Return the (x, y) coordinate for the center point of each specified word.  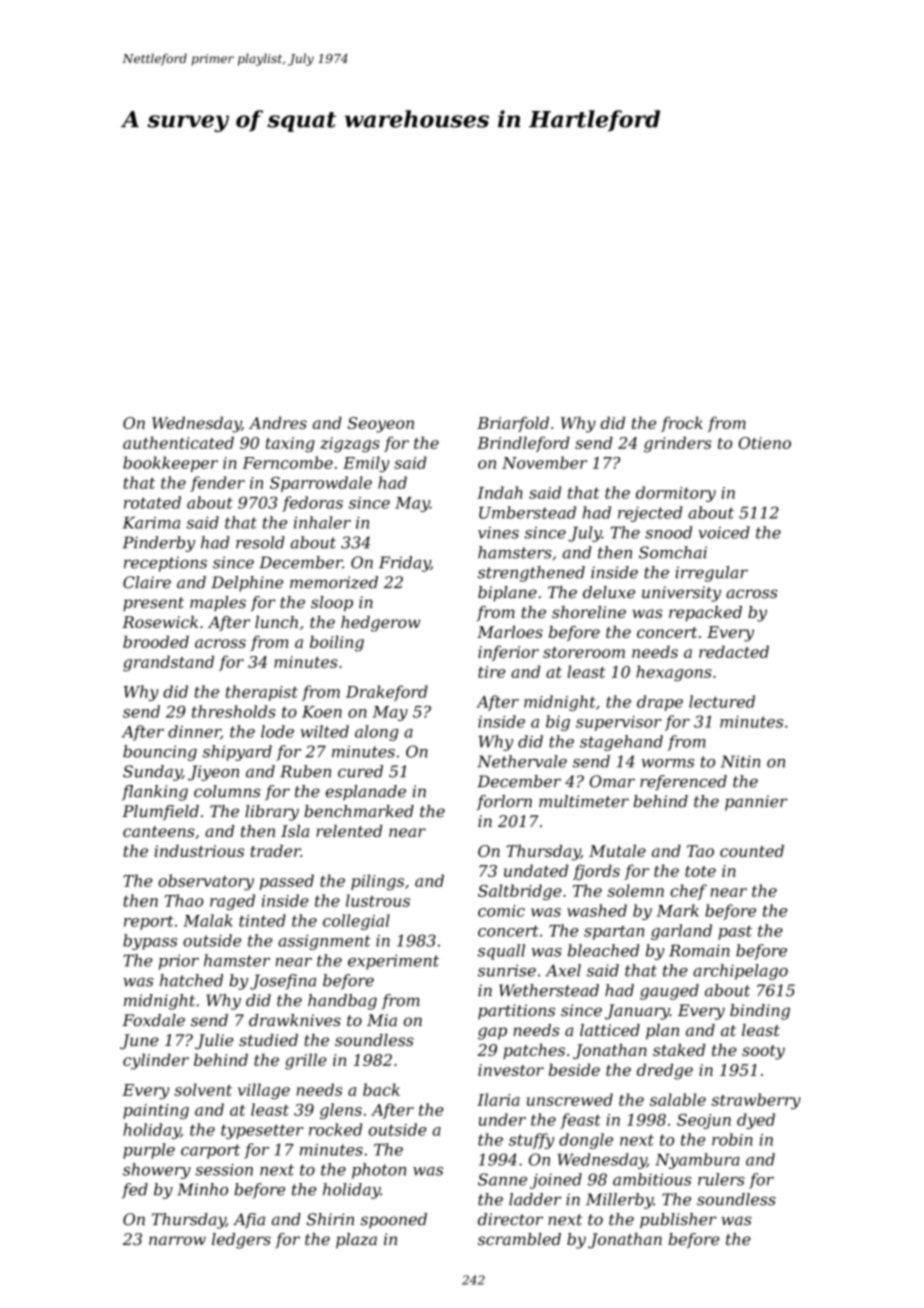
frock (682, 424)
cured (360, 771)
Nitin (740, 761)
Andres (278, 423)
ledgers (241, 1241)
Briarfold (513, 424)
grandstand (168, 663)
